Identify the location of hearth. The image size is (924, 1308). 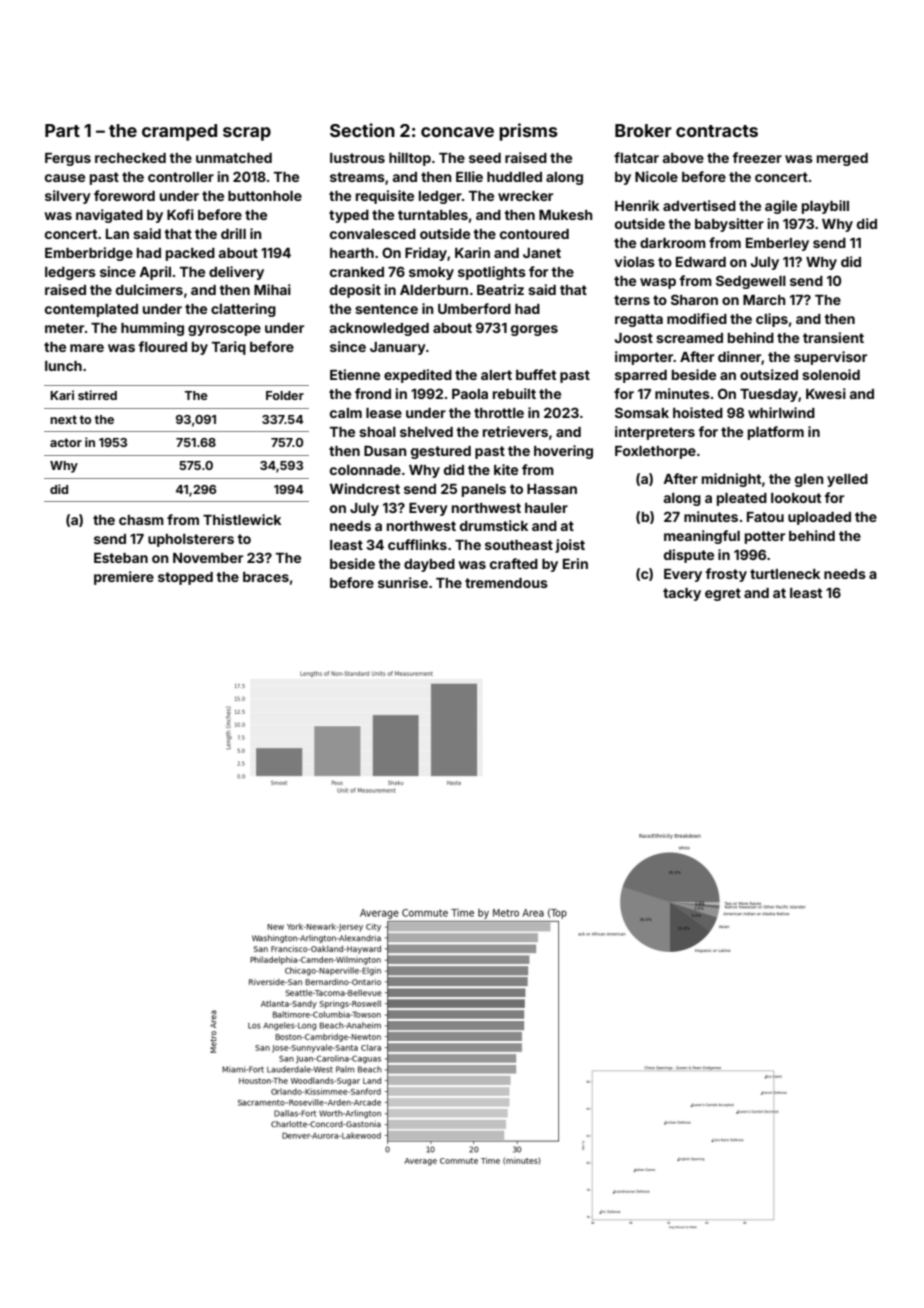
(352, 253).
